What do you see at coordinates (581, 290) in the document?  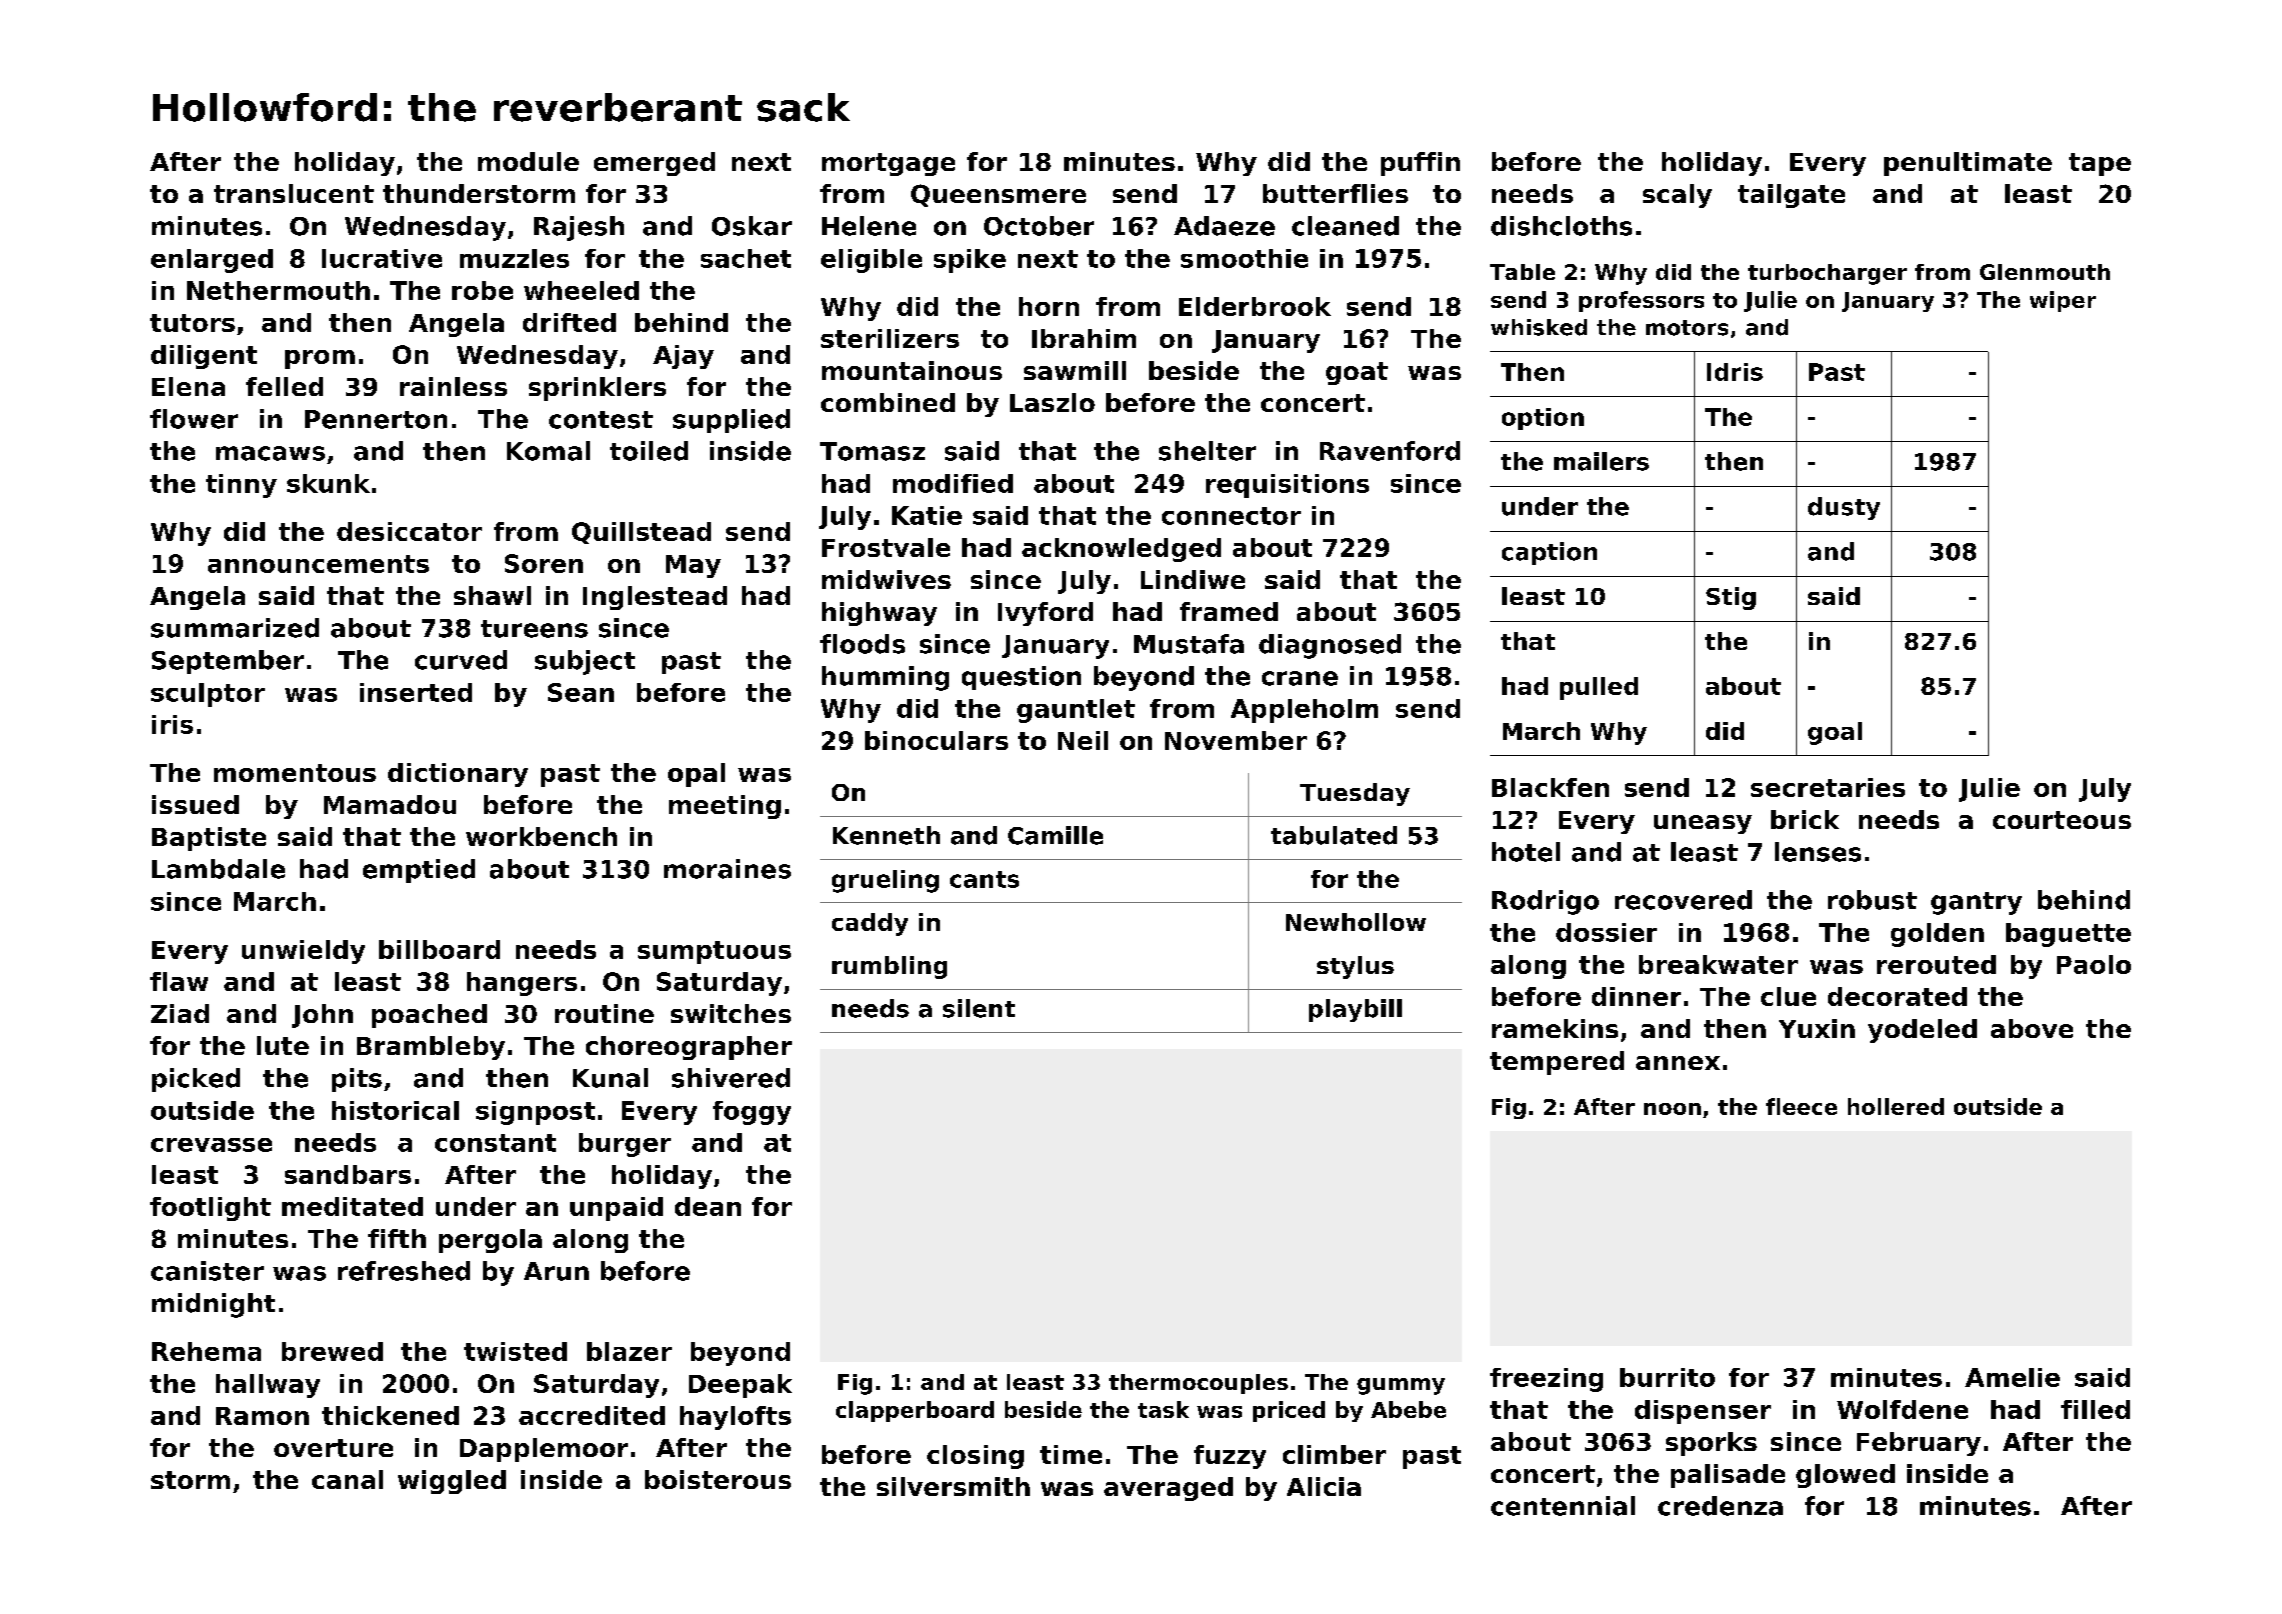 I see `wheeled` at bounding box center [581, 290].
